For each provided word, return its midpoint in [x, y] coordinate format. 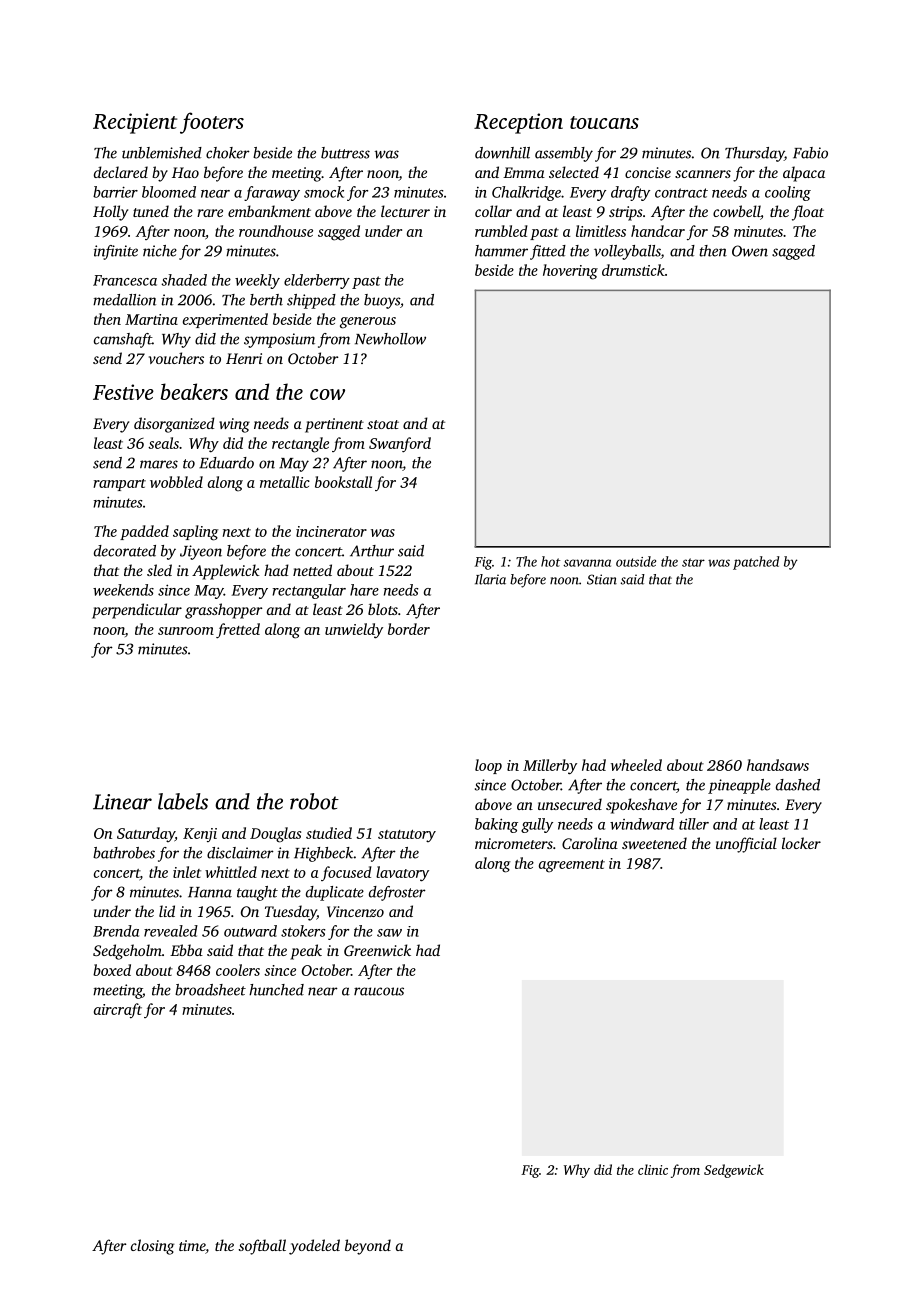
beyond [368, 1247]
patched [756, 563]
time [192, 1245]
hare [364, 590]
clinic [653, 1169]
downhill [502, 153]
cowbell [736, 211]
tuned [151, 211]
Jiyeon [201, 552]
